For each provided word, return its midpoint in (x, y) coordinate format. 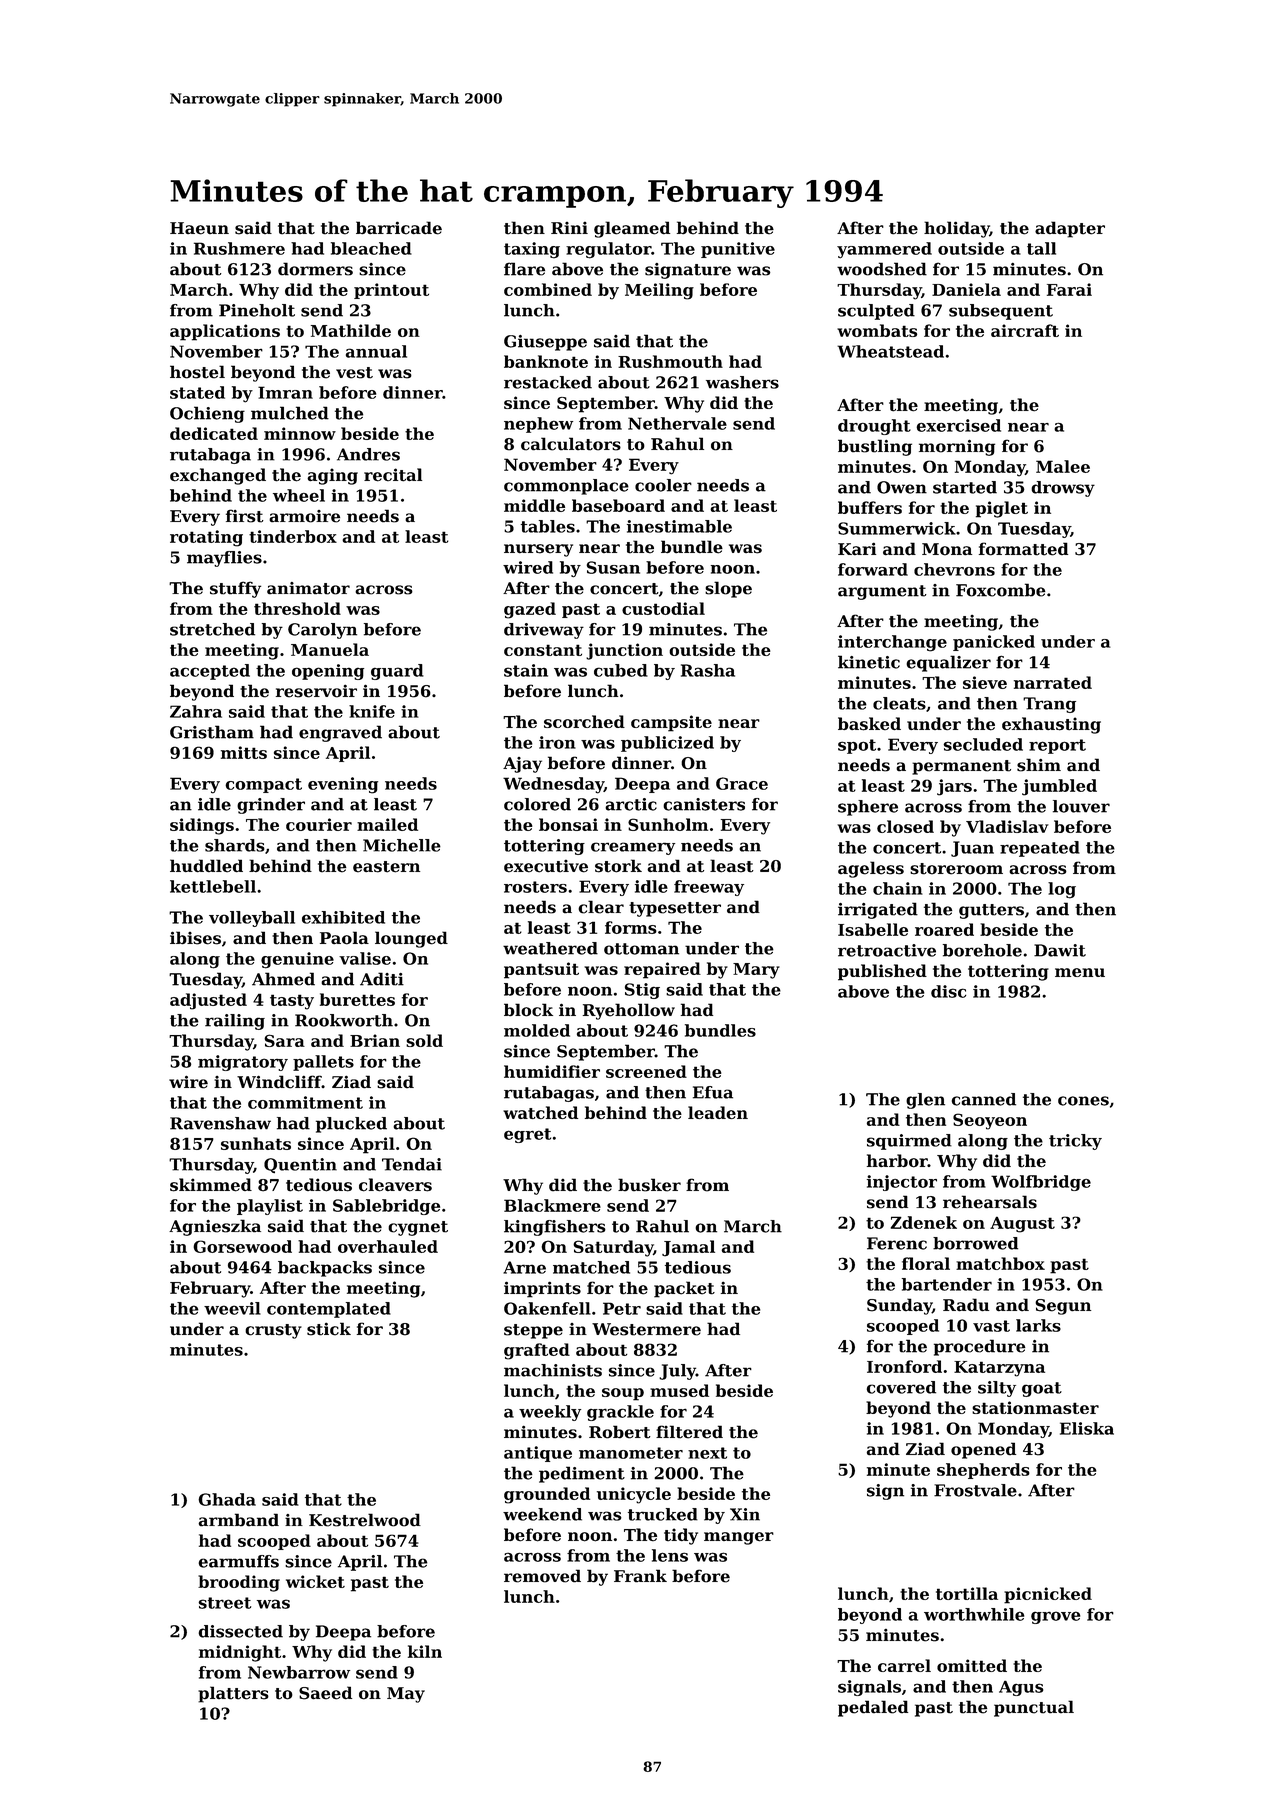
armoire (304, 516)
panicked (994, 643)
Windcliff (279, 1082)
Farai (1069, 289)
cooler (663, 485)
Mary (756, 971)
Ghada (227, 1499)
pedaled (873, 1708)
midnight (240, 1653)
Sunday (899, 1306)
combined (548, 289)
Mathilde (351, 330)
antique (538, 1454)
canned (984, 1099)
